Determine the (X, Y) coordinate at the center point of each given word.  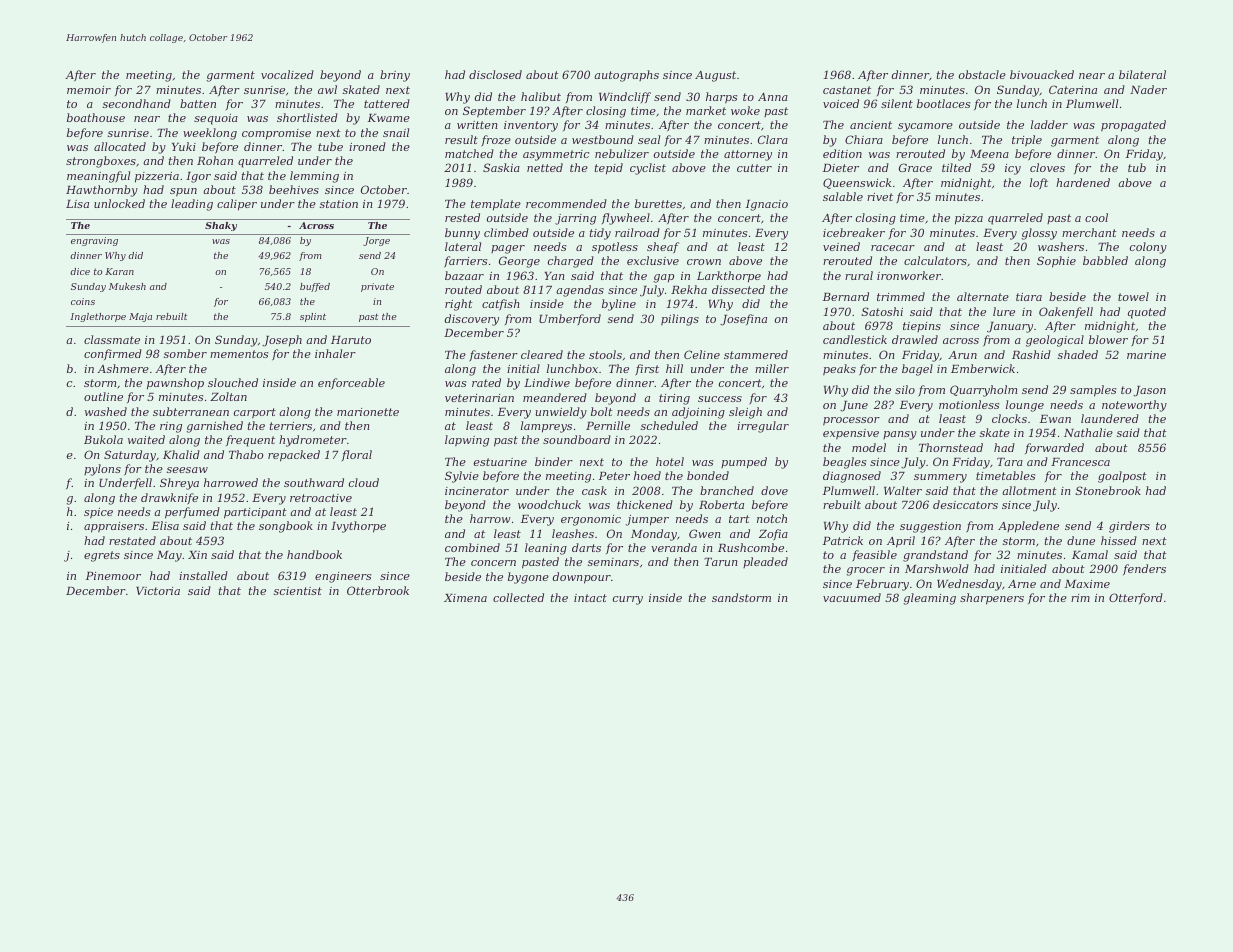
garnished (215, 427)
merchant (1089, 232)
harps (721, 98)
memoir (89, 90)
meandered (555, 397)
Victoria (158, 591)
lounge (1025, 406)
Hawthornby (102, 191)
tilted (956, 167)
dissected (738, 289)
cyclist (648, 169)
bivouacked (1042, 74)
